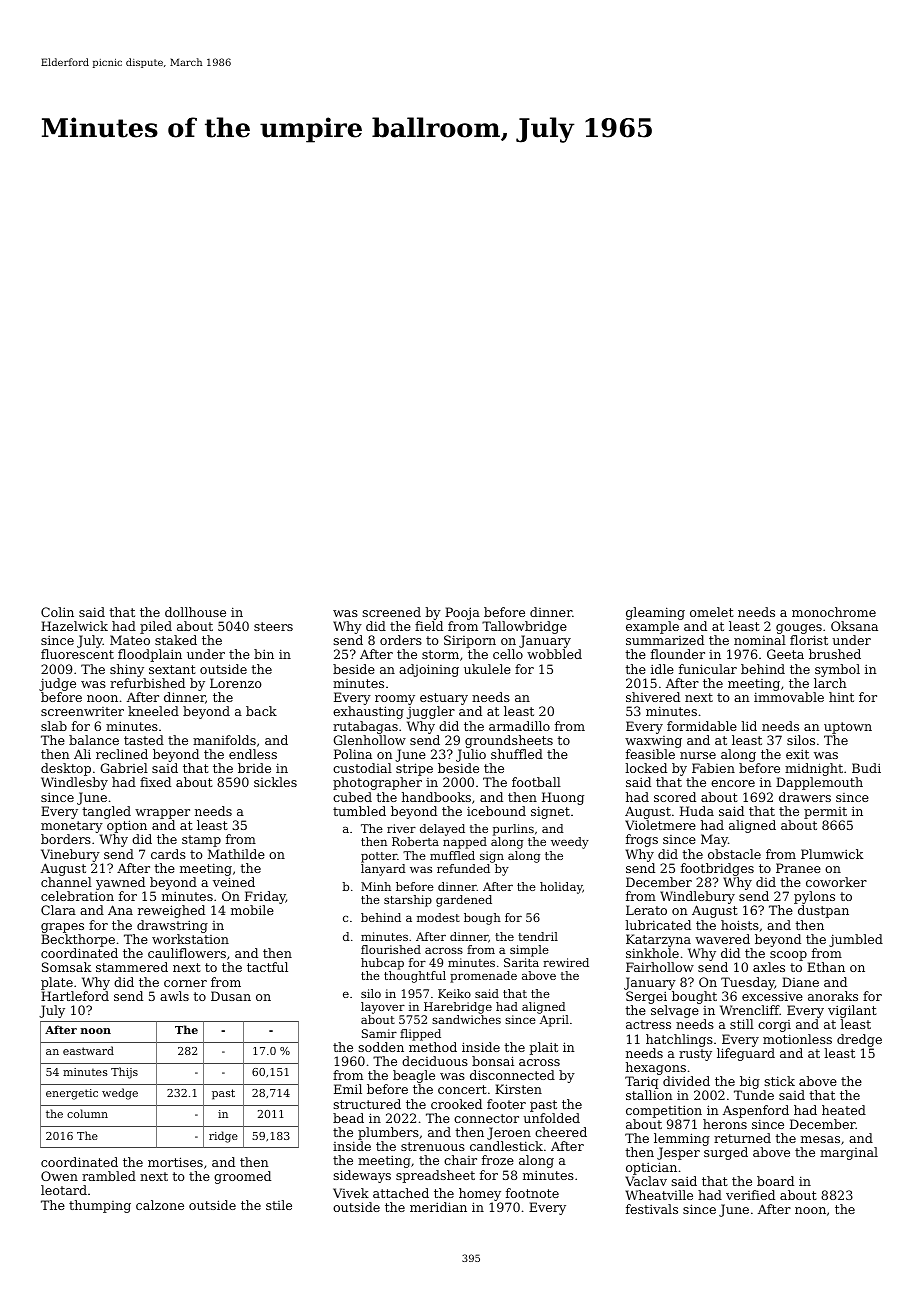  What do you see at coordinates (772, 996) in the screenshot?
I see `excessive` at bounding box center [772, 996].
